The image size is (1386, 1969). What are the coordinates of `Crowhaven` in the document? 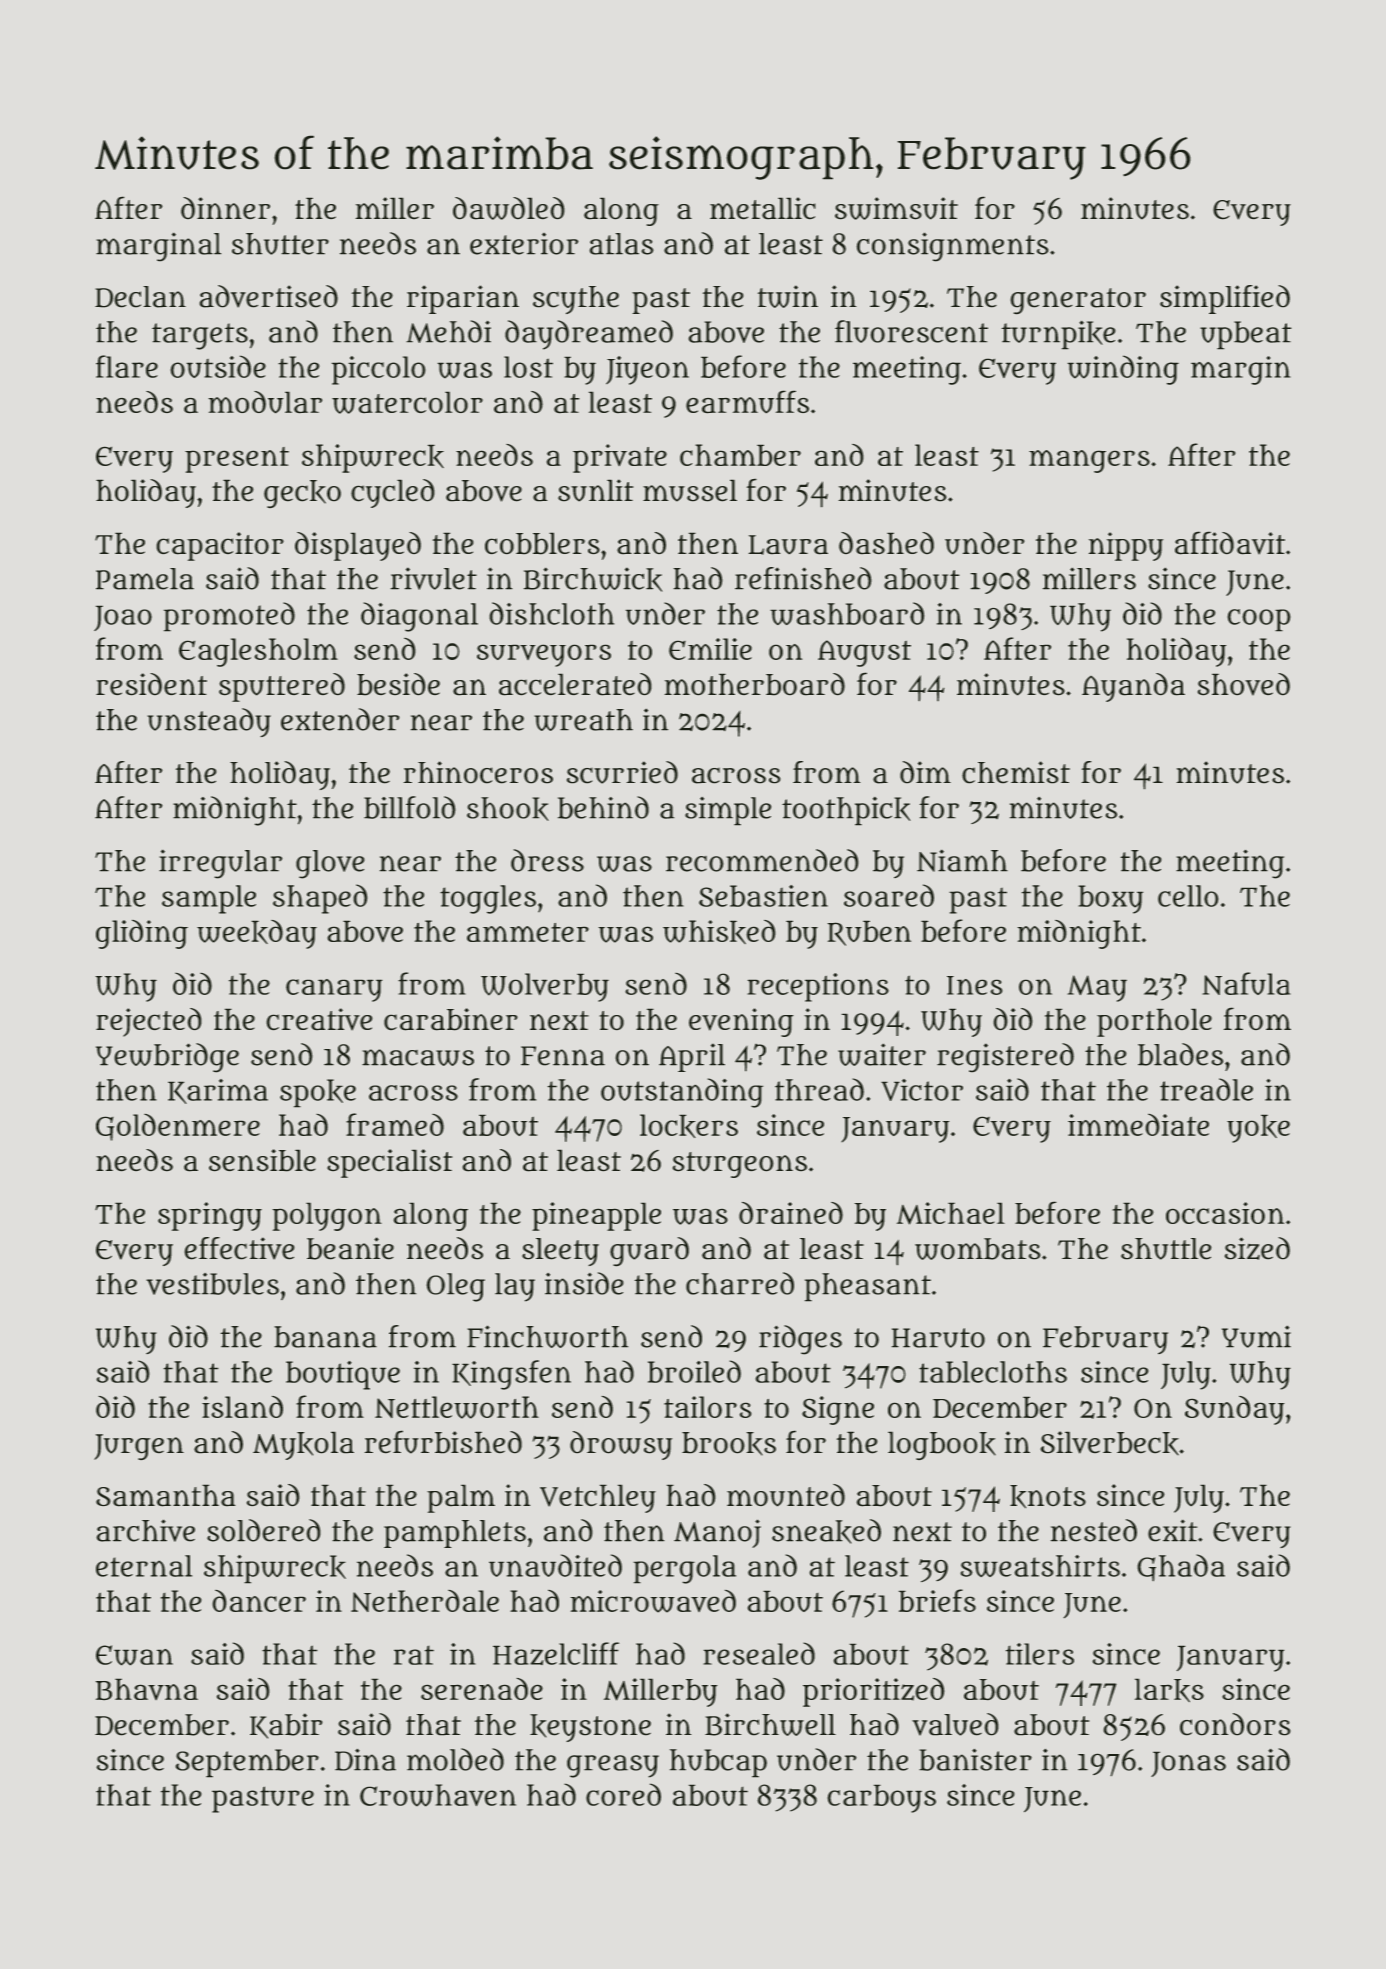 It's located at (438, 1795).
